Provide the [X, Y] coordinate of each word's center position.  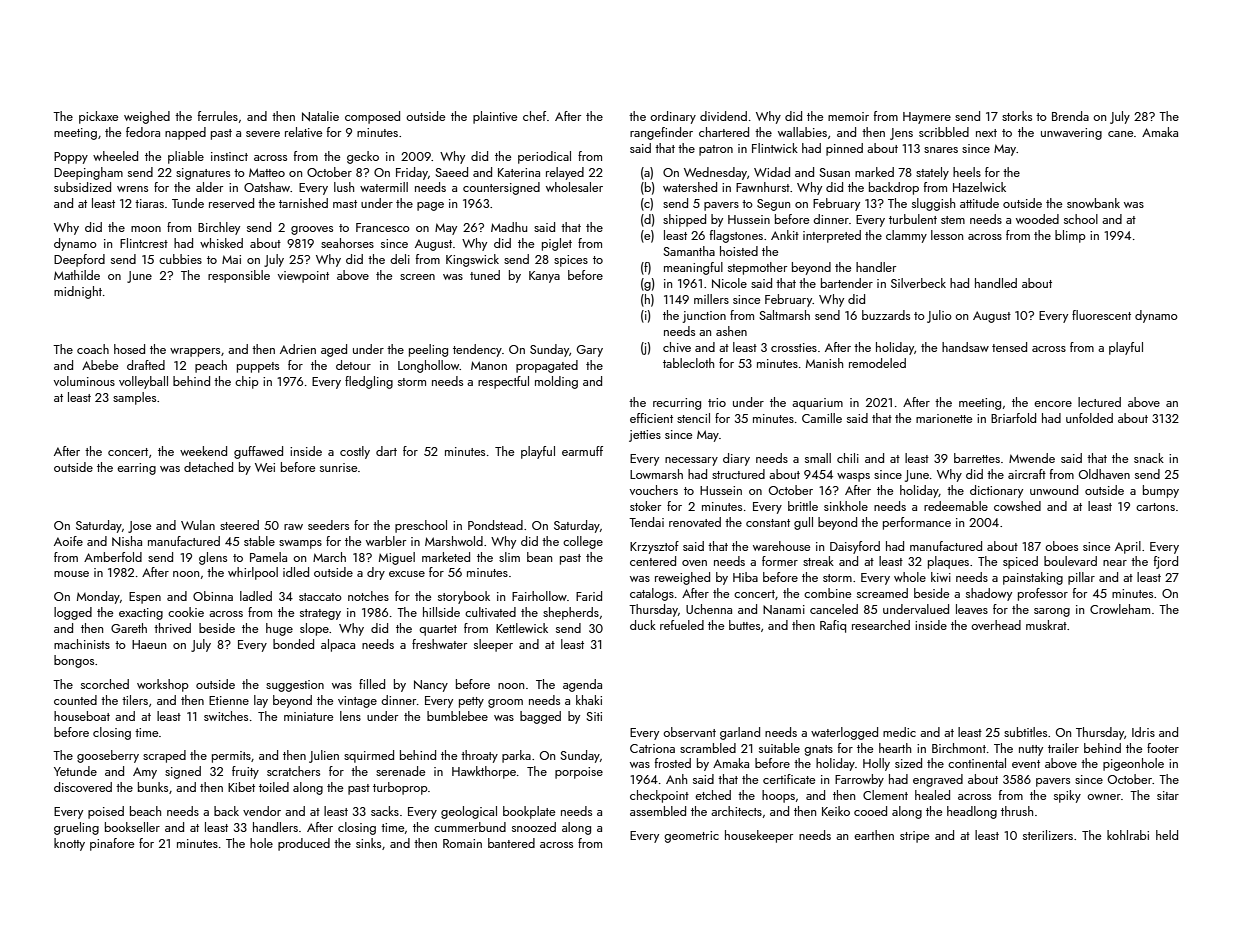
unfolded [1089, 418]
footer [1163, 748]
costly [355, 452]
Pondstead [495, 525]
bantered [511, 843]
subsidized [82, 187]
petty [471, 702]
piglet [557, 244]
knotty [69, 844]
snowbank [1093, 203]
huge [279, 629]
